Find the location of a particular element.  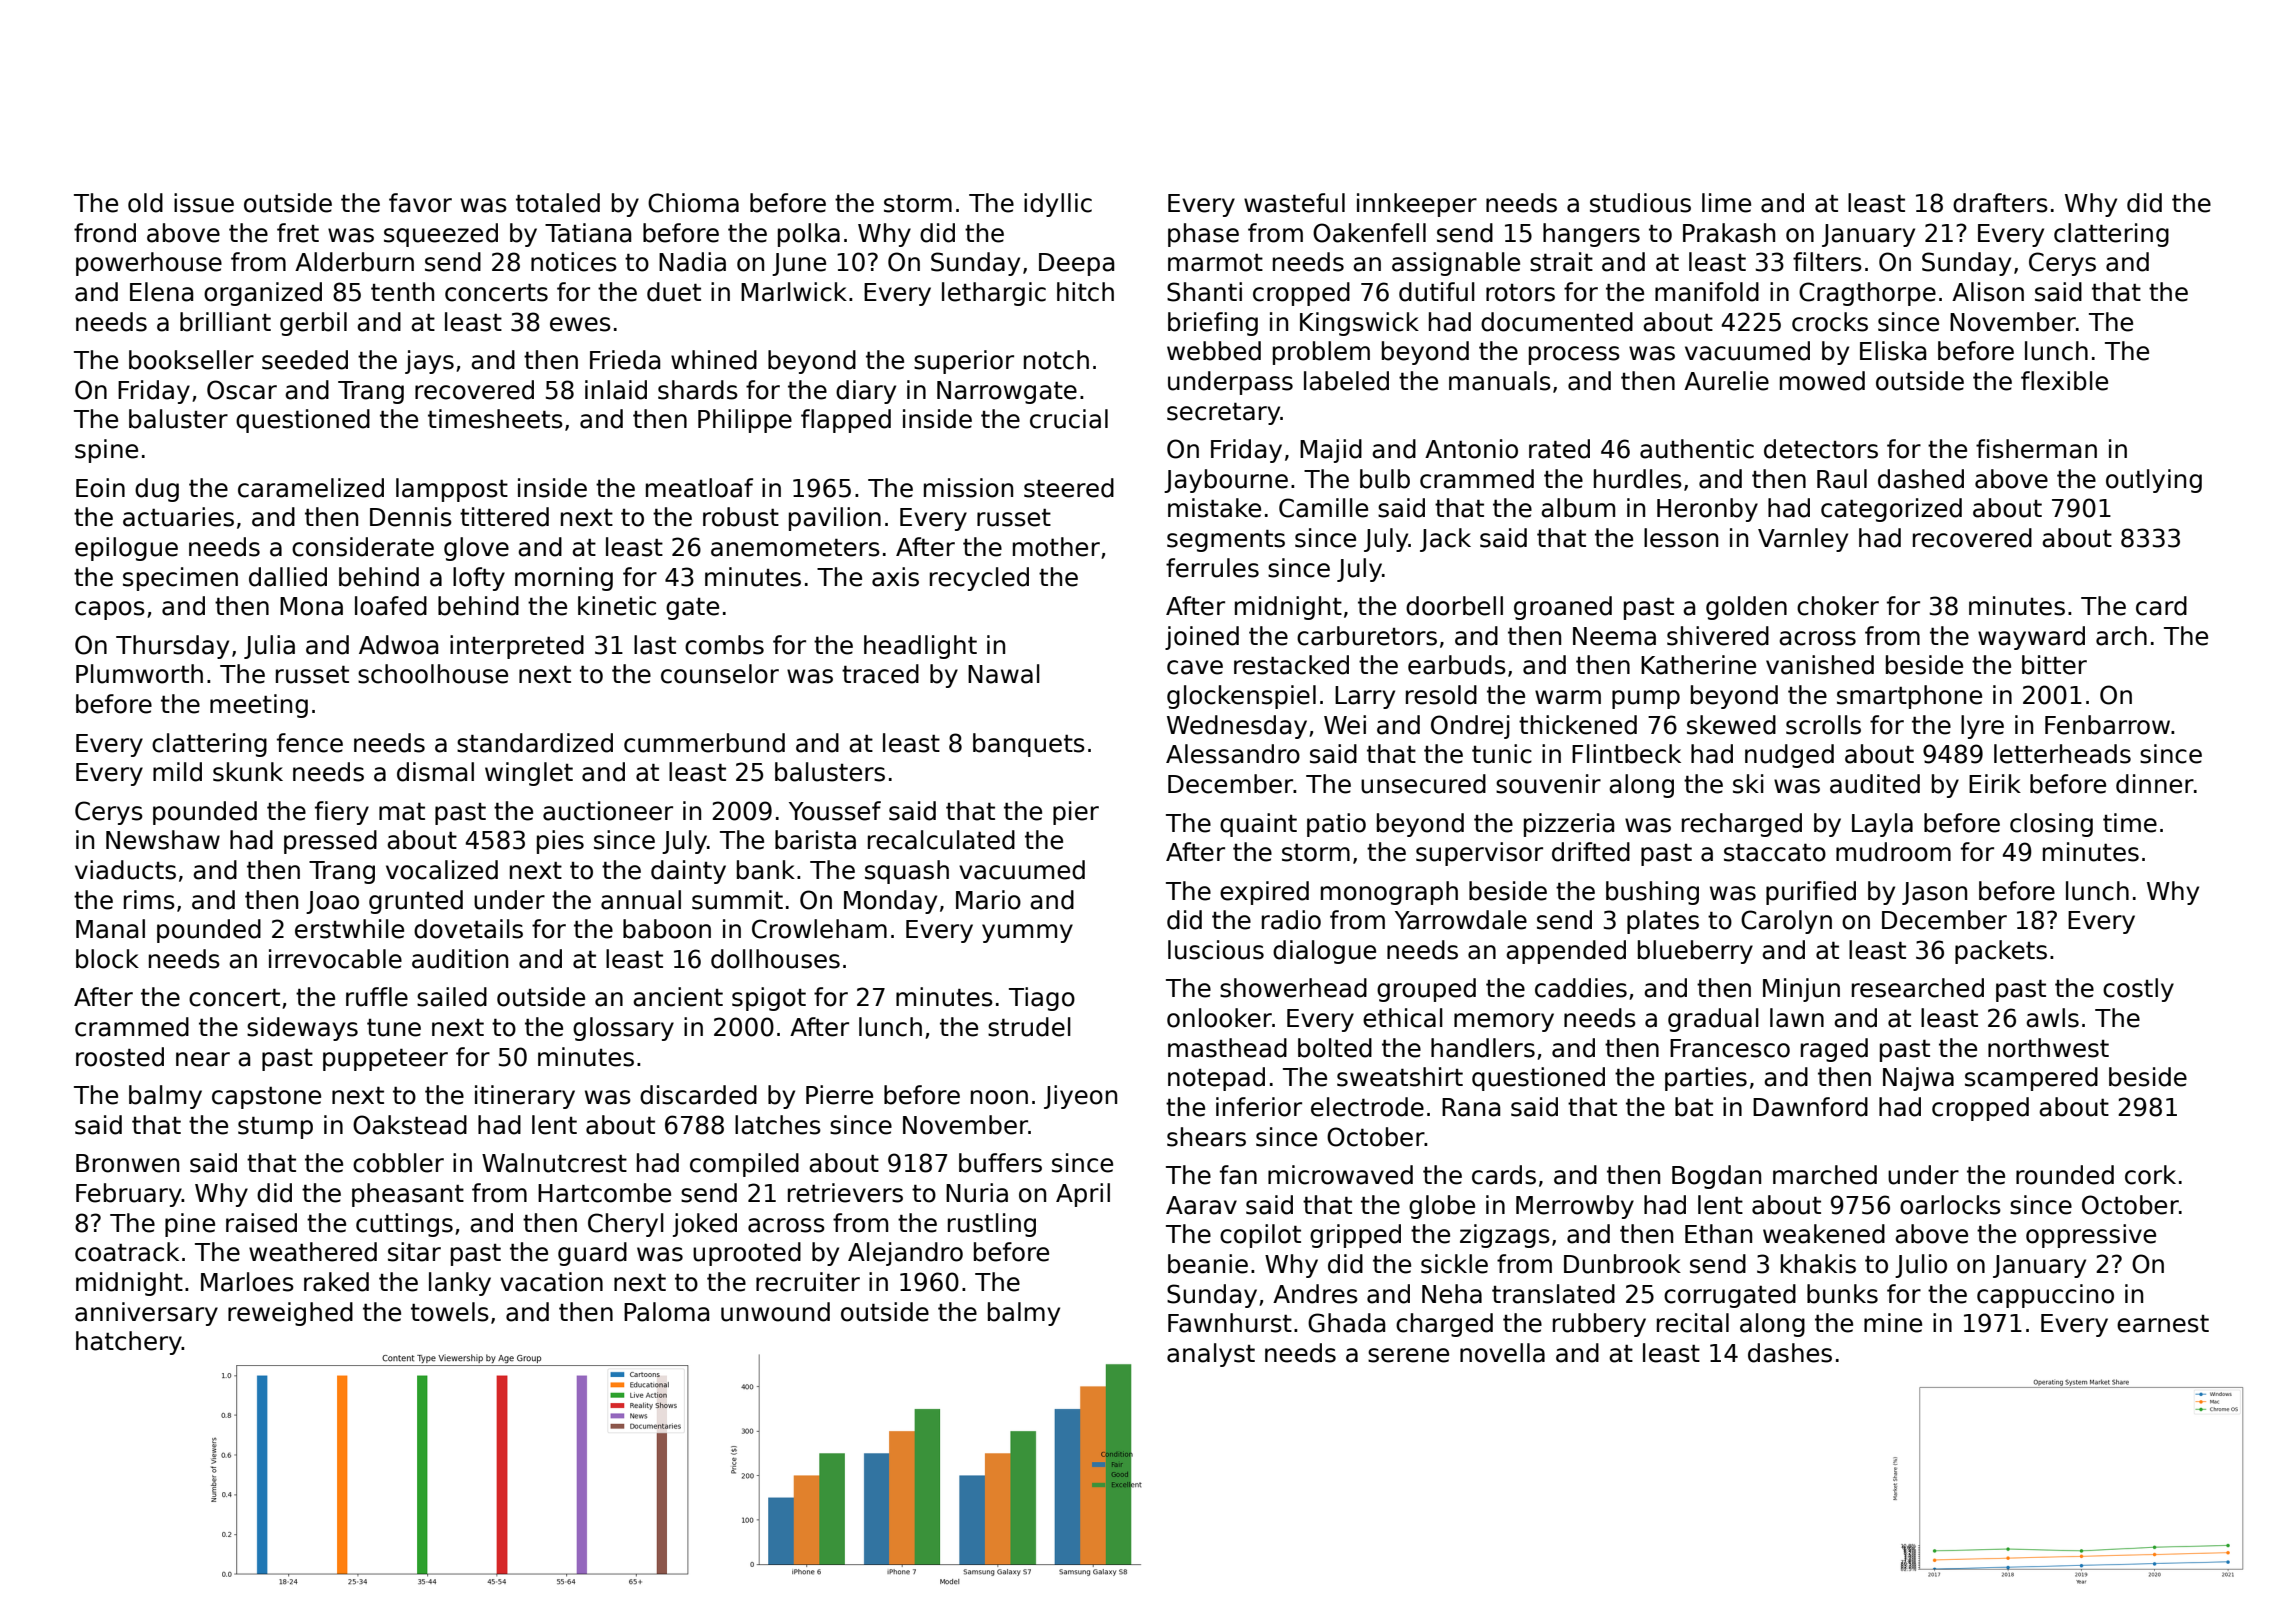

bitter is located at coordinates (2054, 665).
